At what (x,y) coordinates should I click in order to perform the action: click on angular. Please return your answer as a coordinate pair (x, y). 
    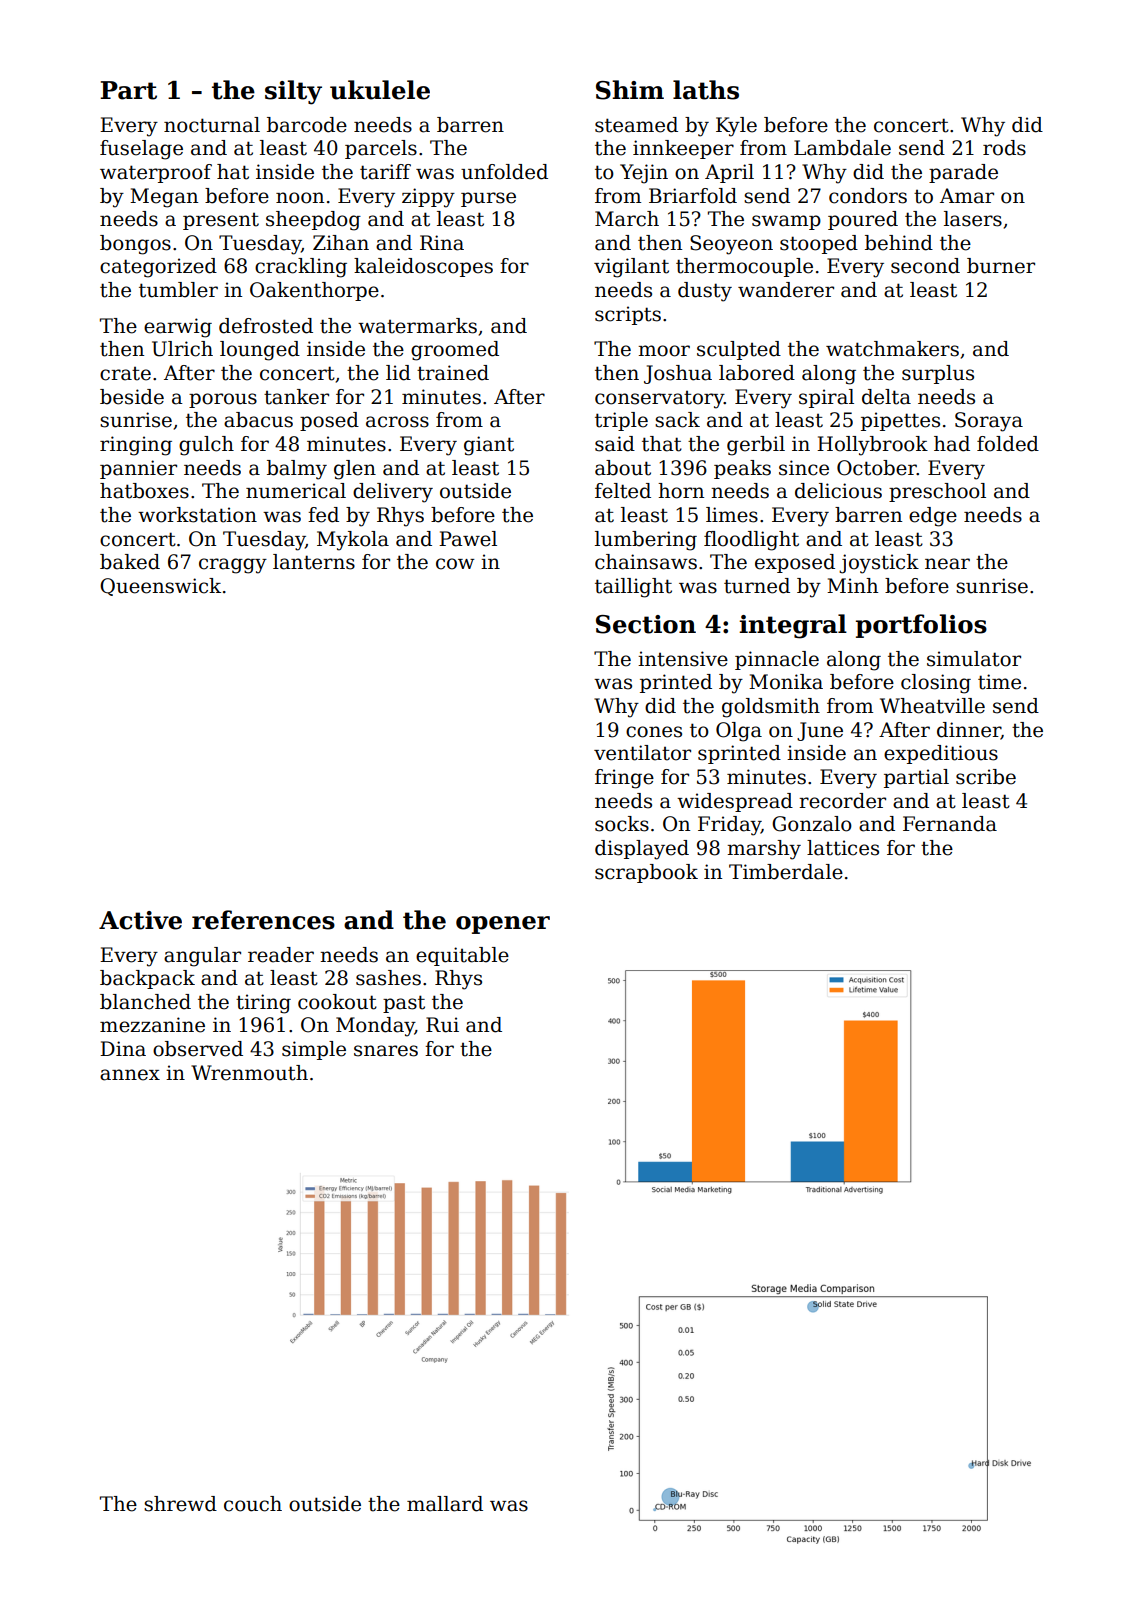
    Looking at the image, I should click on (202, 957).
